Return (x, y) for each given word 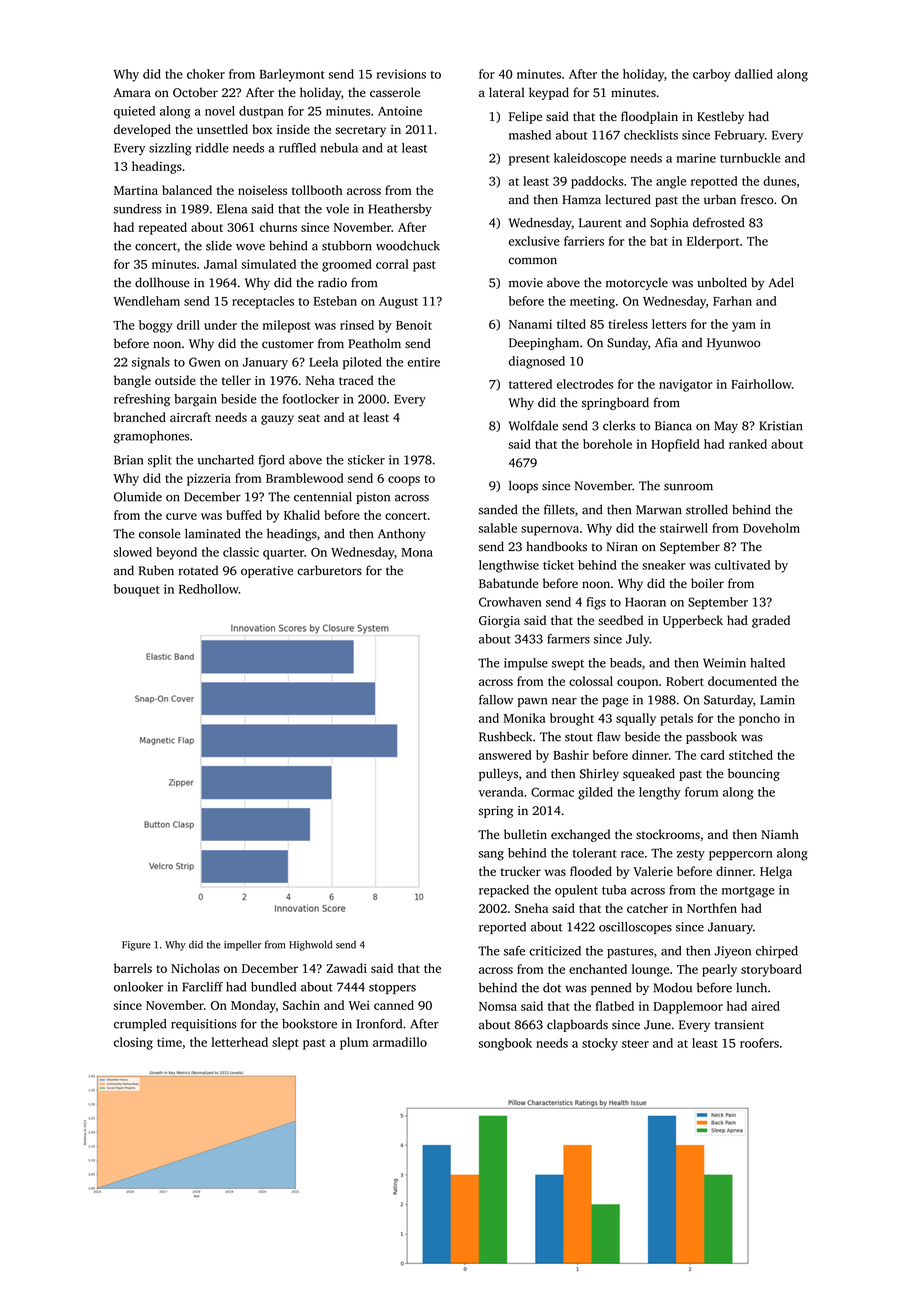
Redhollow (209, 589)
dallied (754, 74)
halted (767, 663)
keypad (549, 93)
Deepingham (544, 343)
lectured (628, 199)
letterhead (239, 1042)
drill (188, 325)
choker (206, 74)
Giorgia (499, 622)
